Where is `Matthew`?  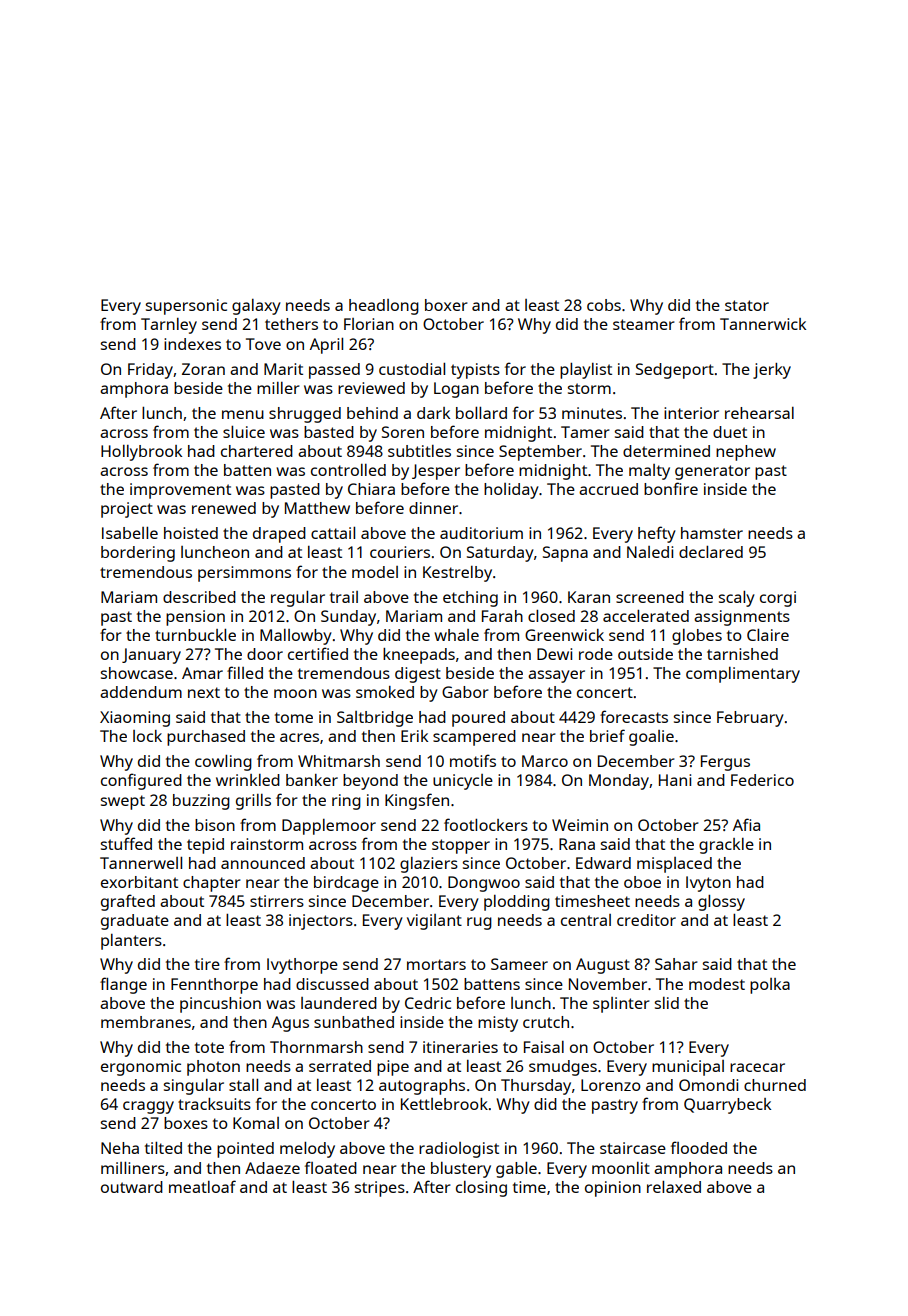 Matthew is located at coordinates (317, 508).
